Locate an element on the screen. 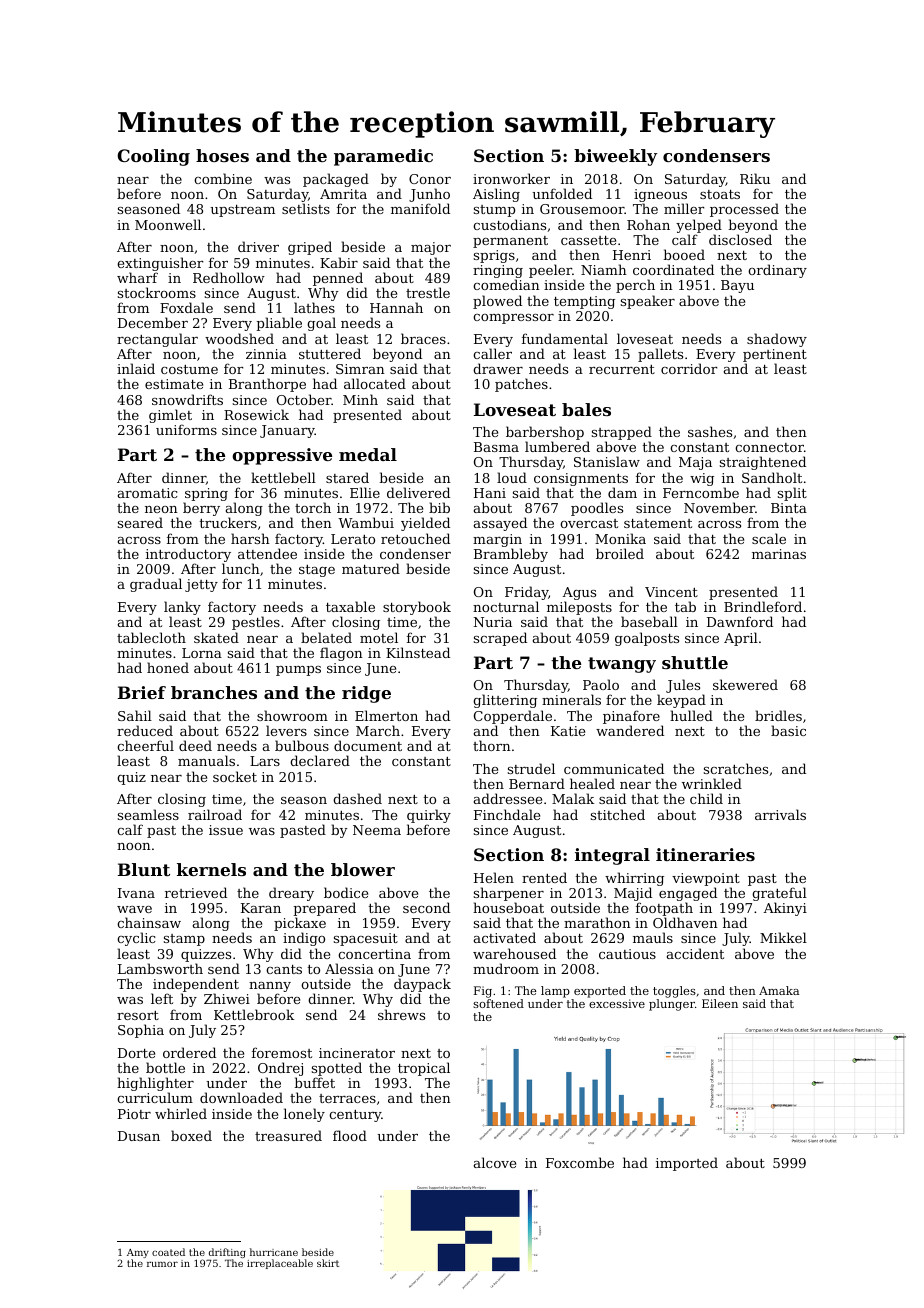 This screenshot has height=1308, width=924. Blunt is located at coordinates (144, 869).
